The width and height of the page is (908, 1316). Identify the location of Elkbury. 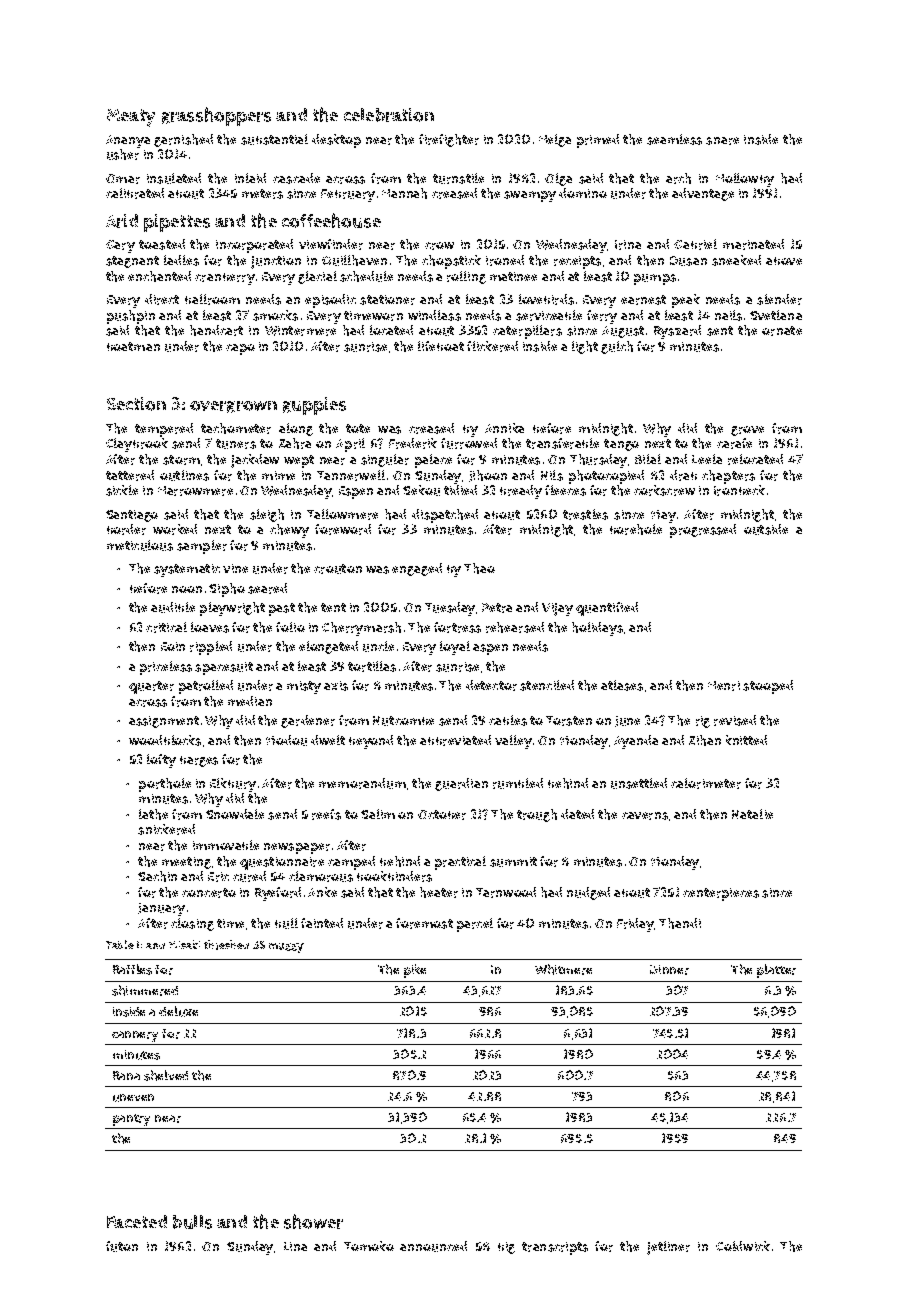
(233, 785).
